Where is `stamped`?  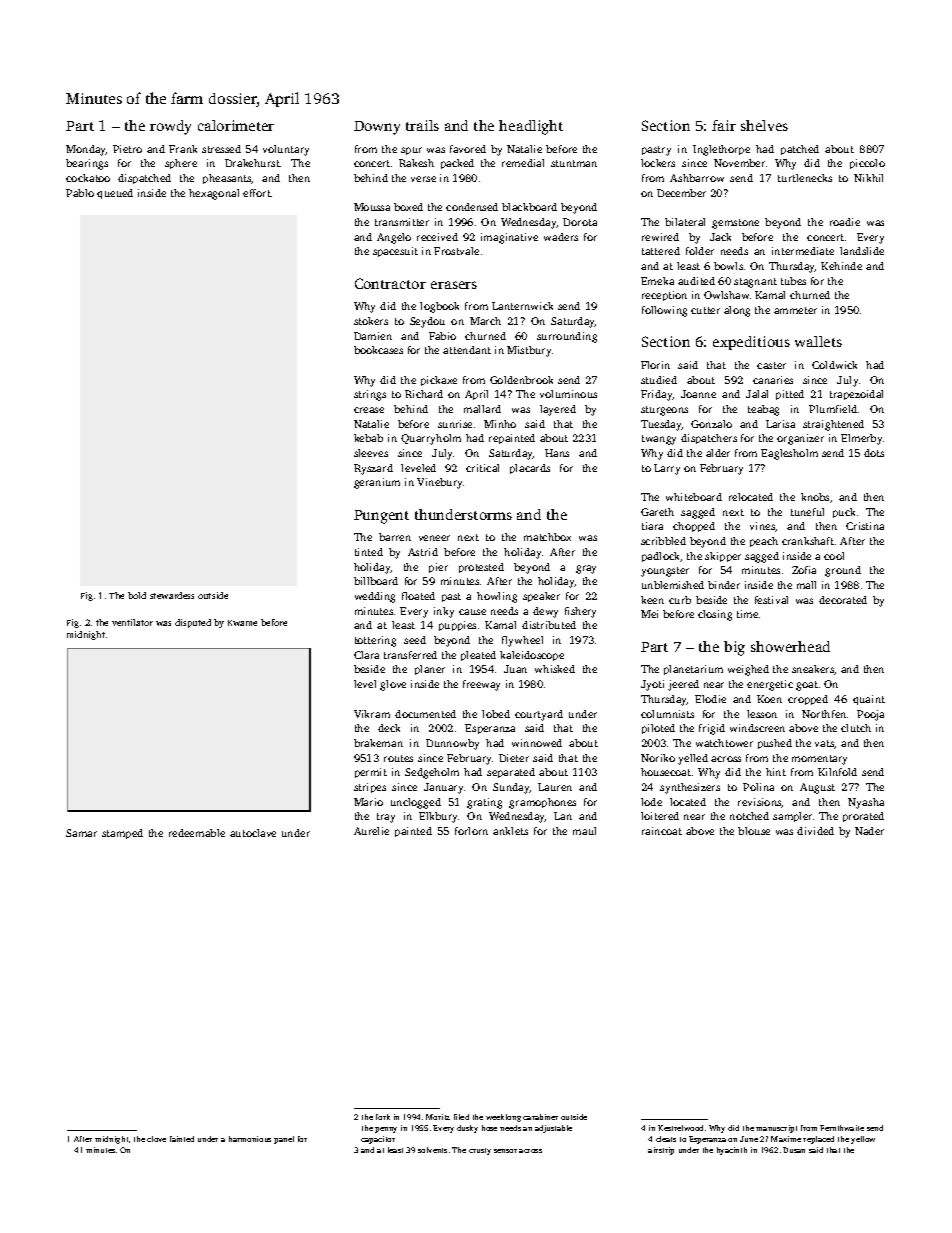 stamped is located at coordinates (122, 834).
